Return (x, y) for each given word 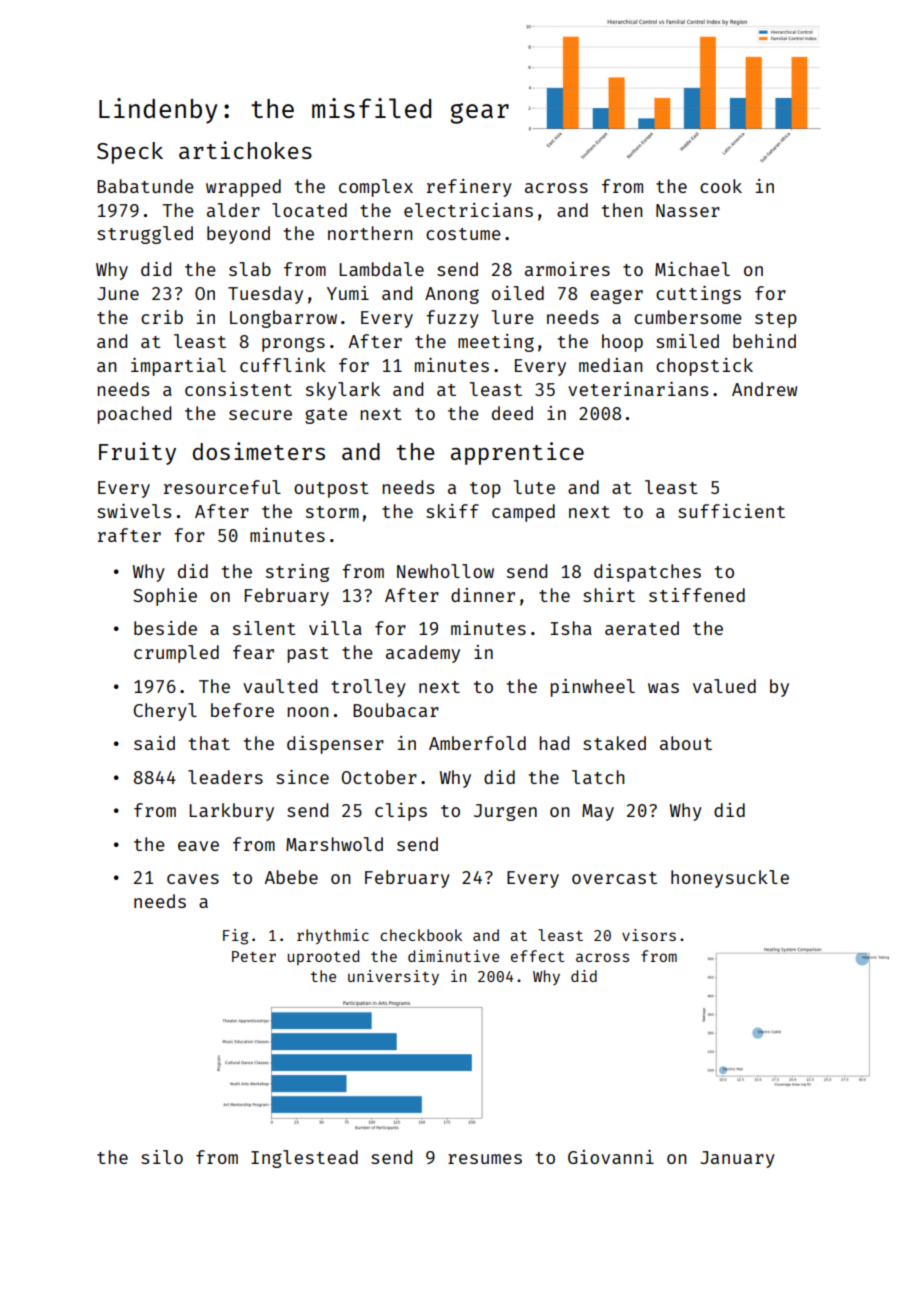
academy (423, 654)
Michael (692, 269)
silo (162, 1157)
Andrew (764, 389)
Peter (254, 956)
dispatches (647, 573)
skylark (343, 391)
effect (537, 956)
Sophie (165, 597)
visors (649, 935)
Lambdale (381, 269)
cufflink (283, 365)
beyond (238, 235)
